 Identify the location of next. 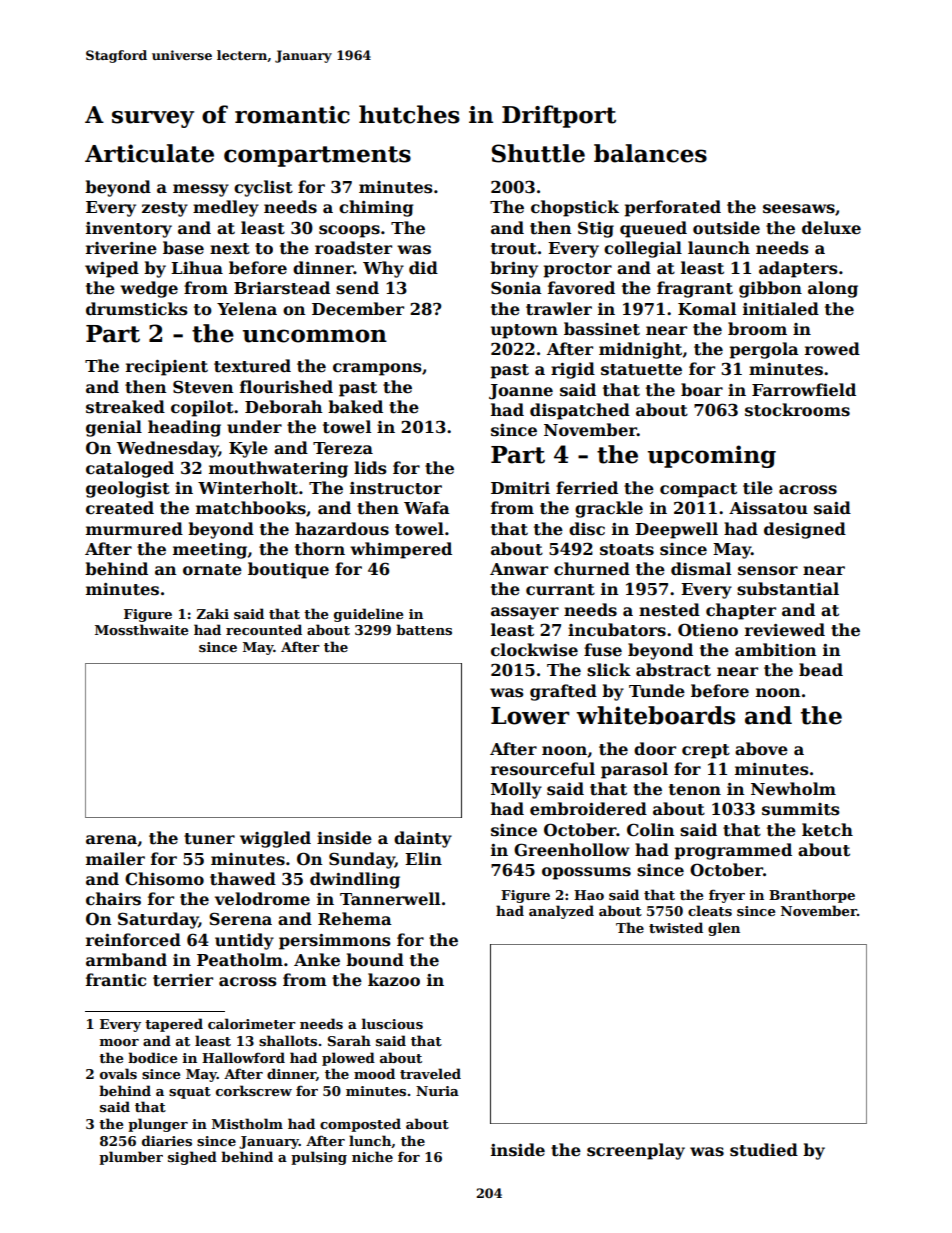
(230, 249).
